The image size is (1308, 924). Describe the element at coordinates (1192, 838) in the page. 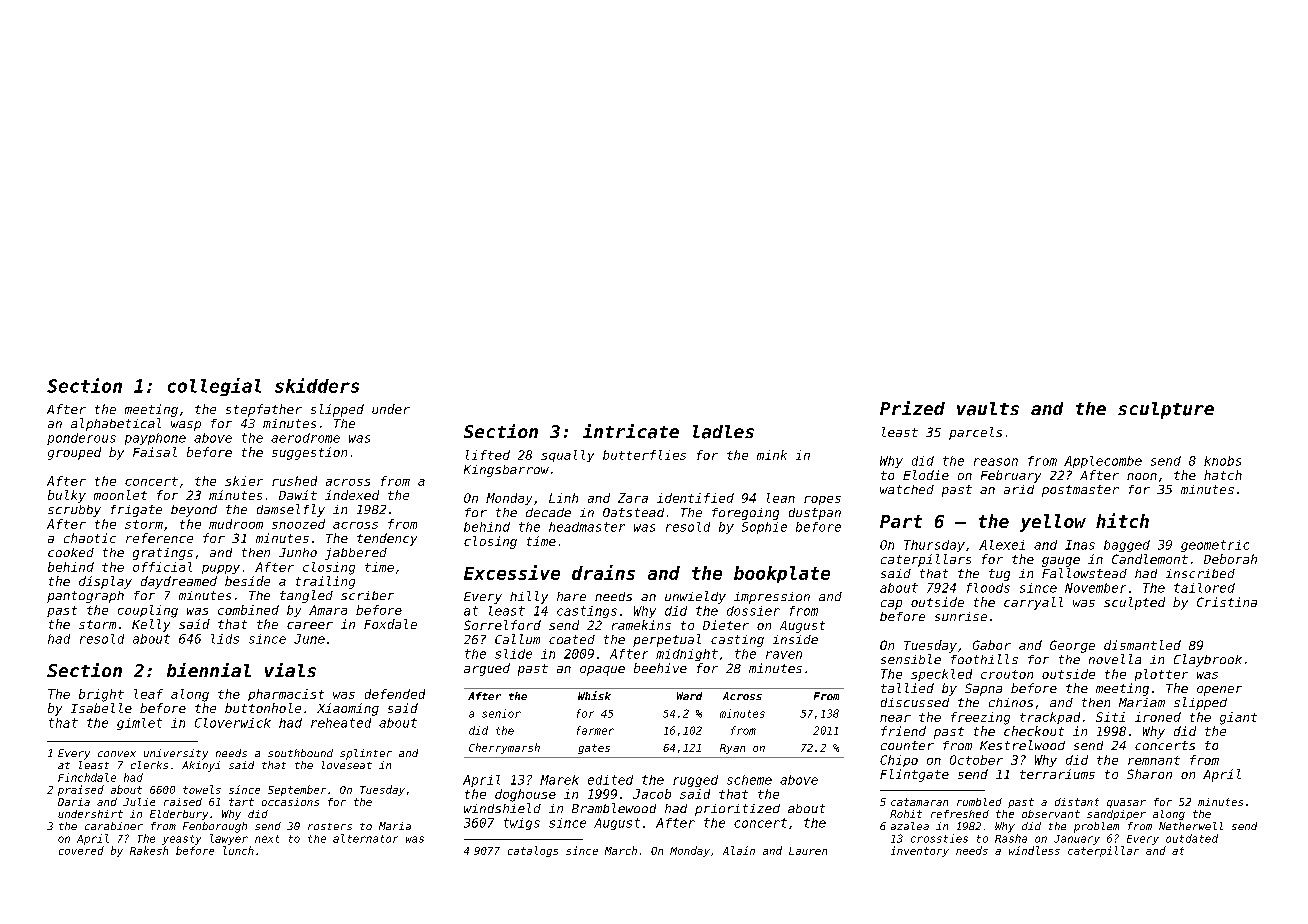

I see `outdated` at that location.
